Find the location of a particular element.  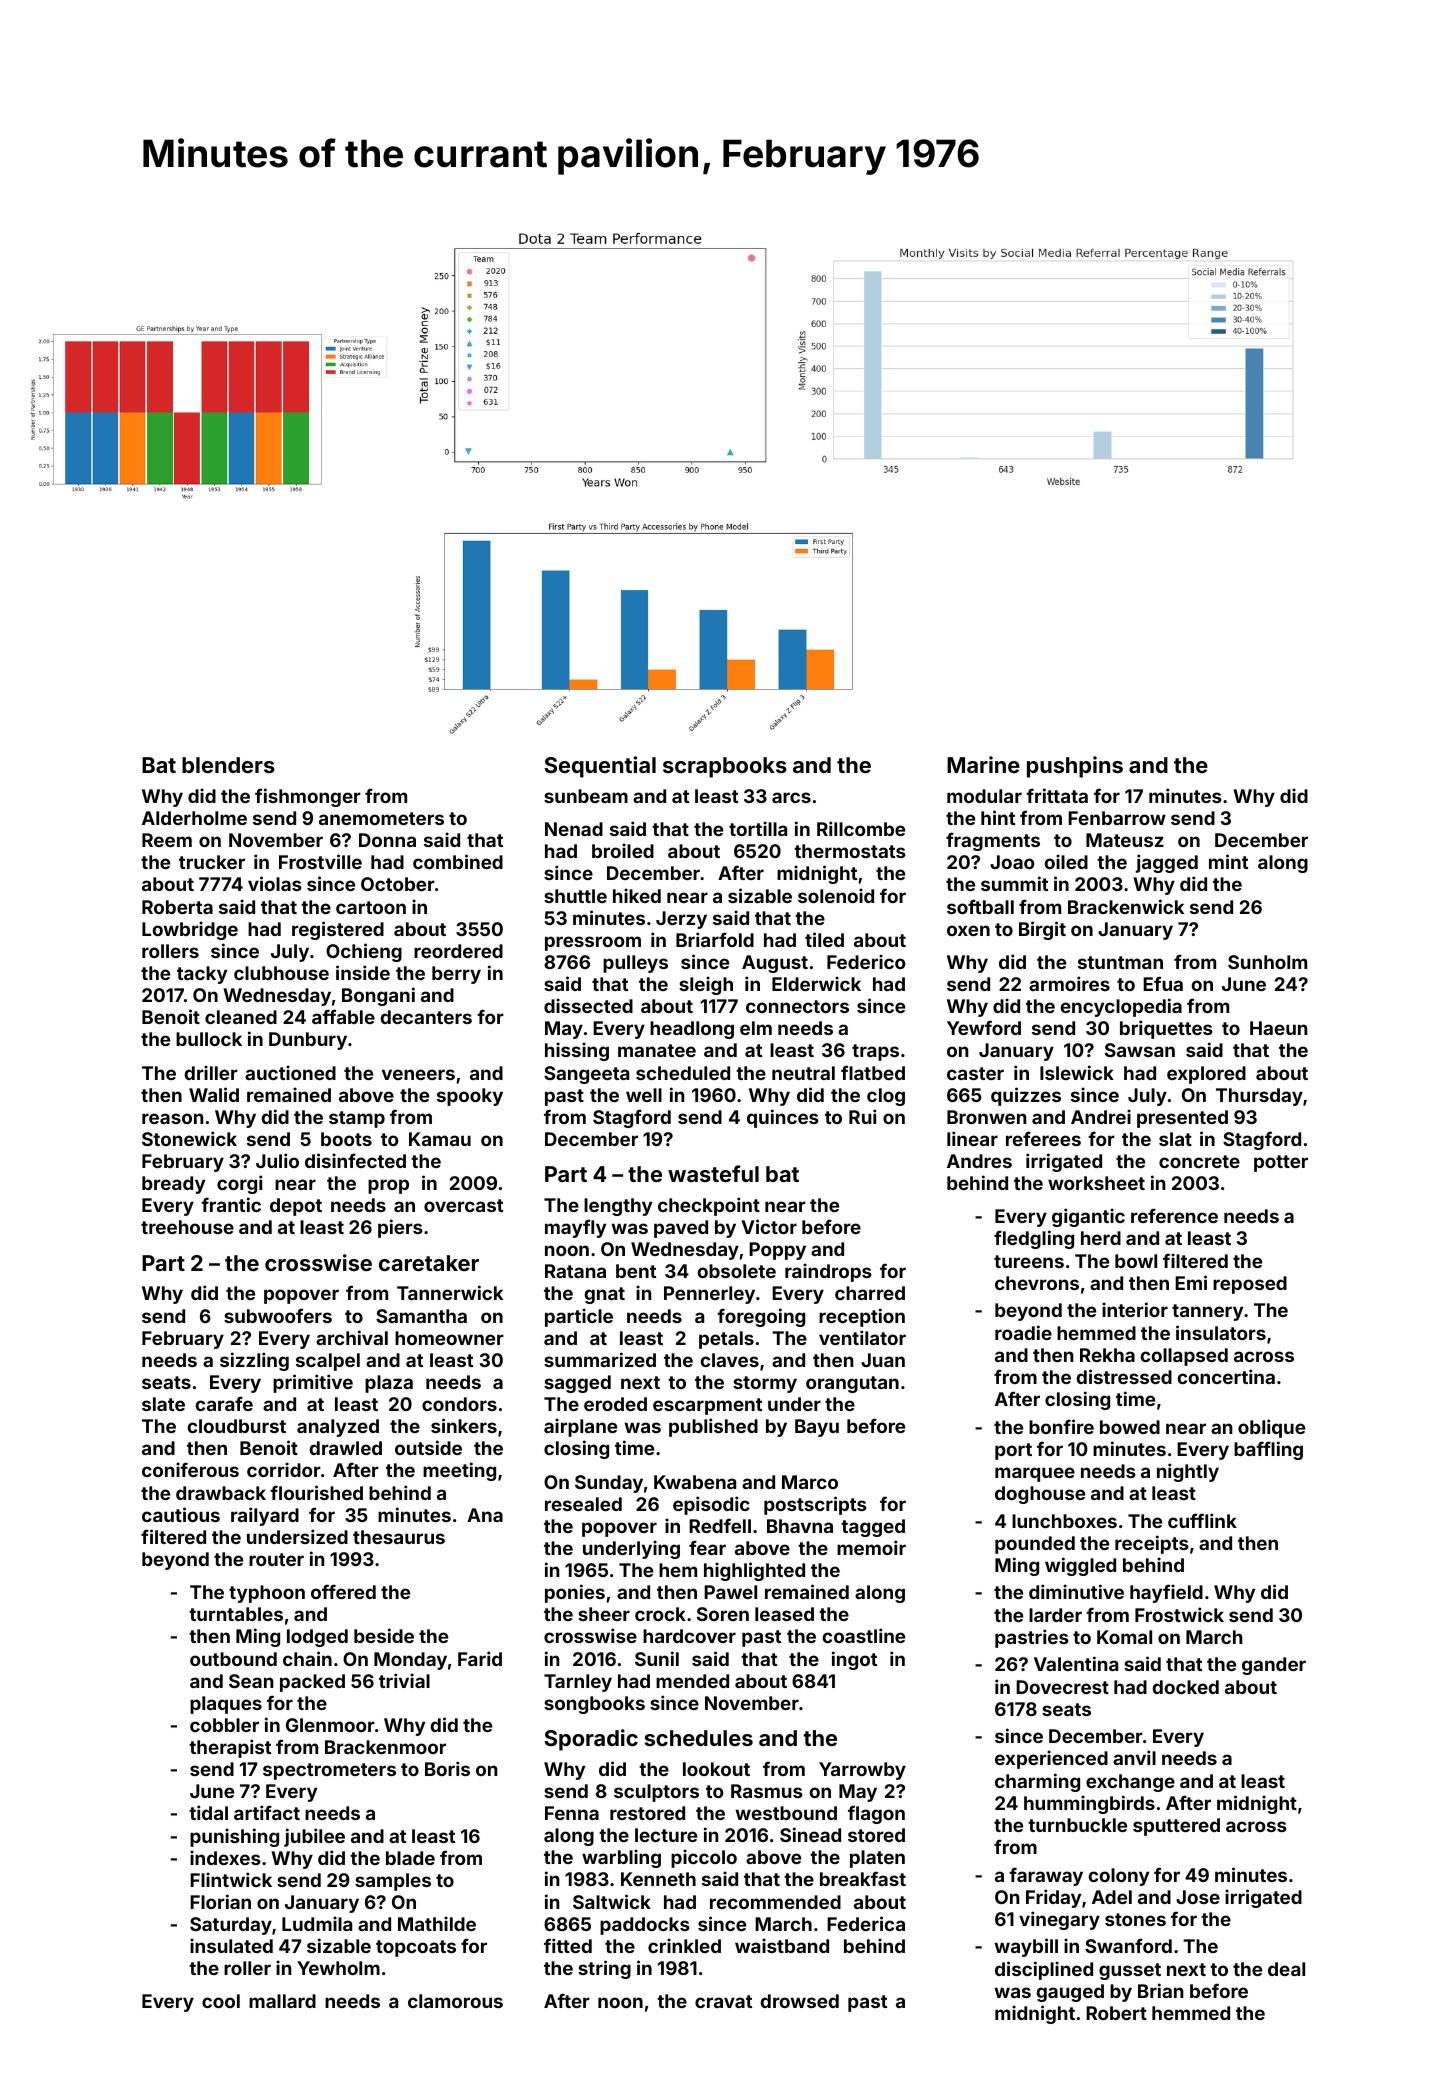

schedules is located at coordinates (699, 1738).
